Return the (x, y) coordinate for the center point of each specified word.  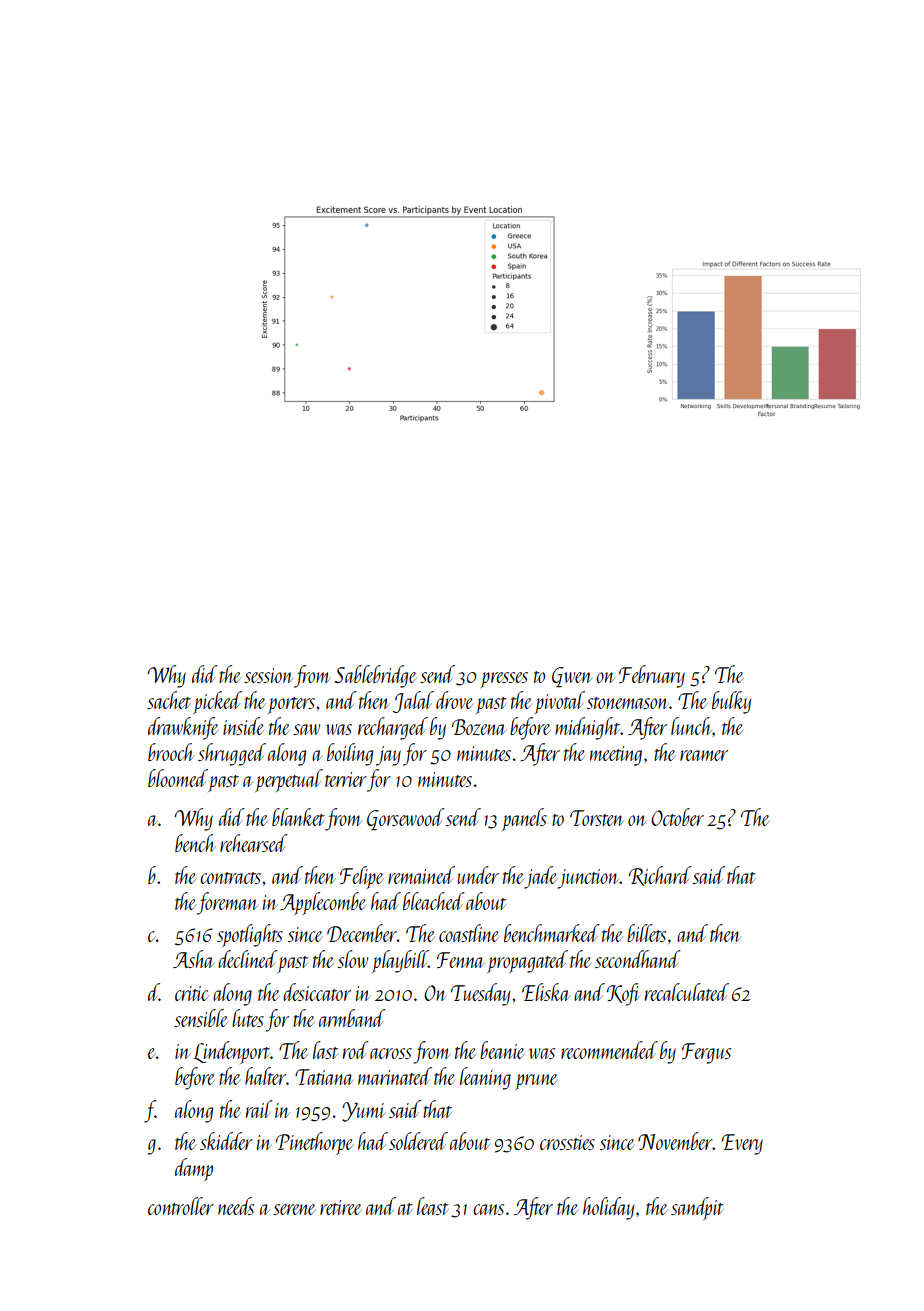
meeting (616, 756)
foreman (227, 903)
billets (646, 933)
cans (488, 1209)
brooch (171, 752)
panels (524, 819)
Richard (660, 876)
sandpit (697, 1208)
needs (236, 1206)
